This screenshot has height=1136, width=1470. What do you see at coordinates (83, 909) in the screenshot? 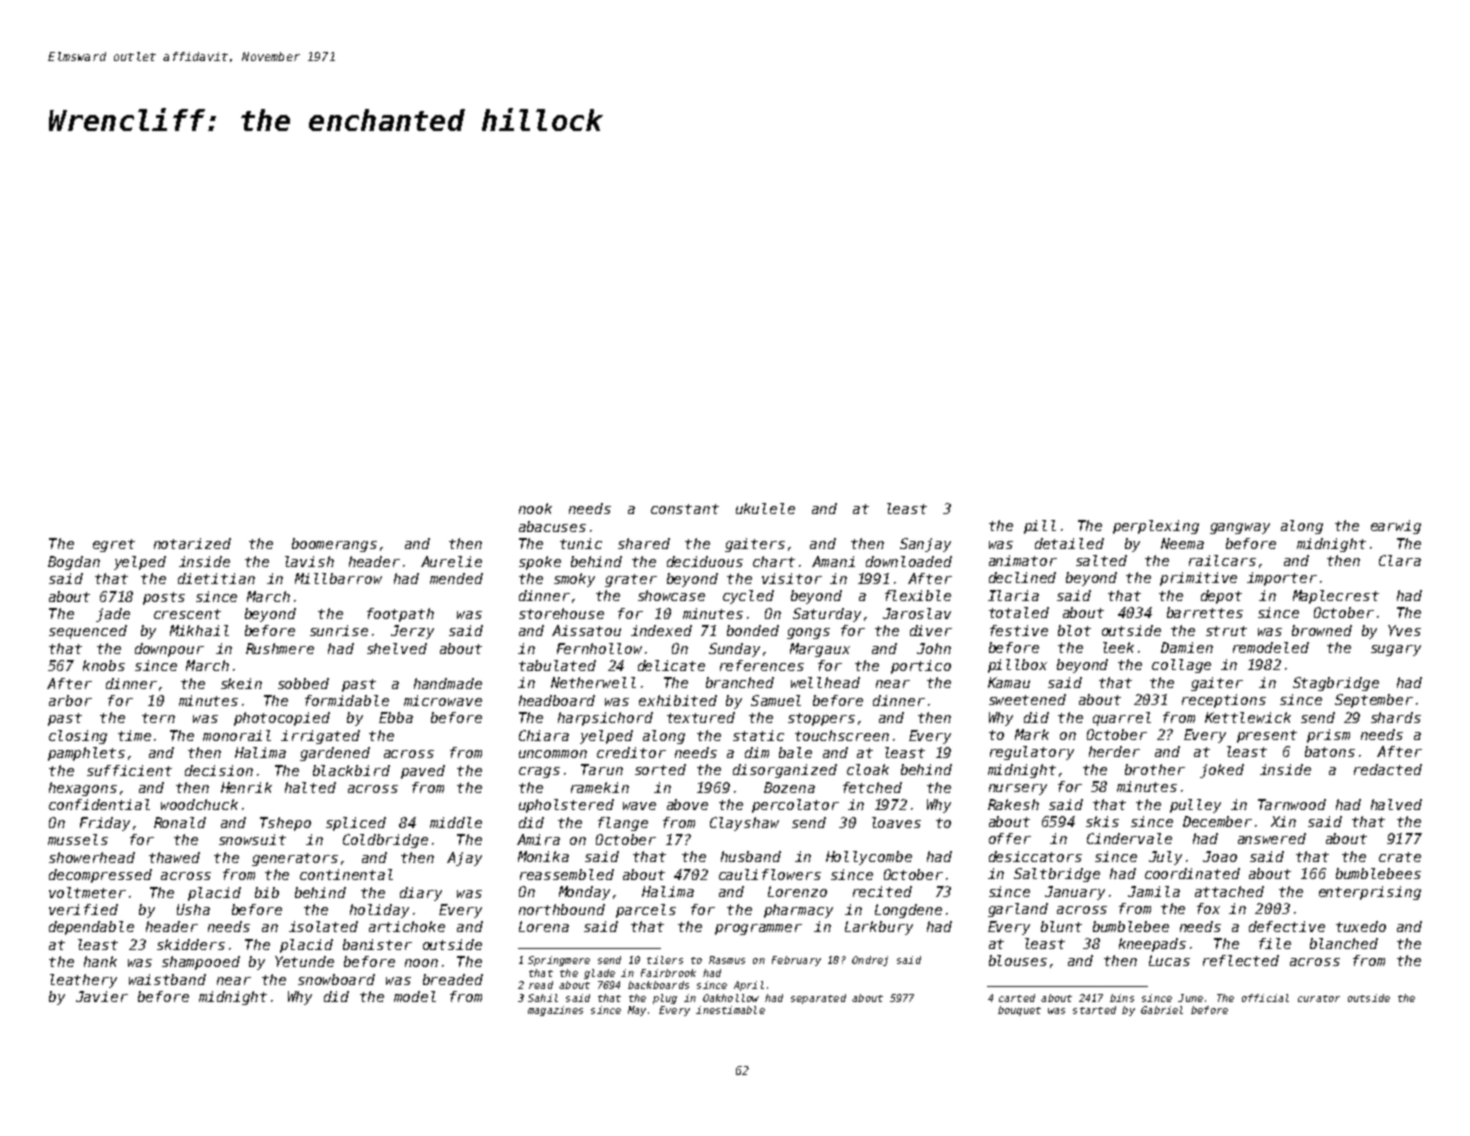
I see `verified` at bounding box center [83, 909].
